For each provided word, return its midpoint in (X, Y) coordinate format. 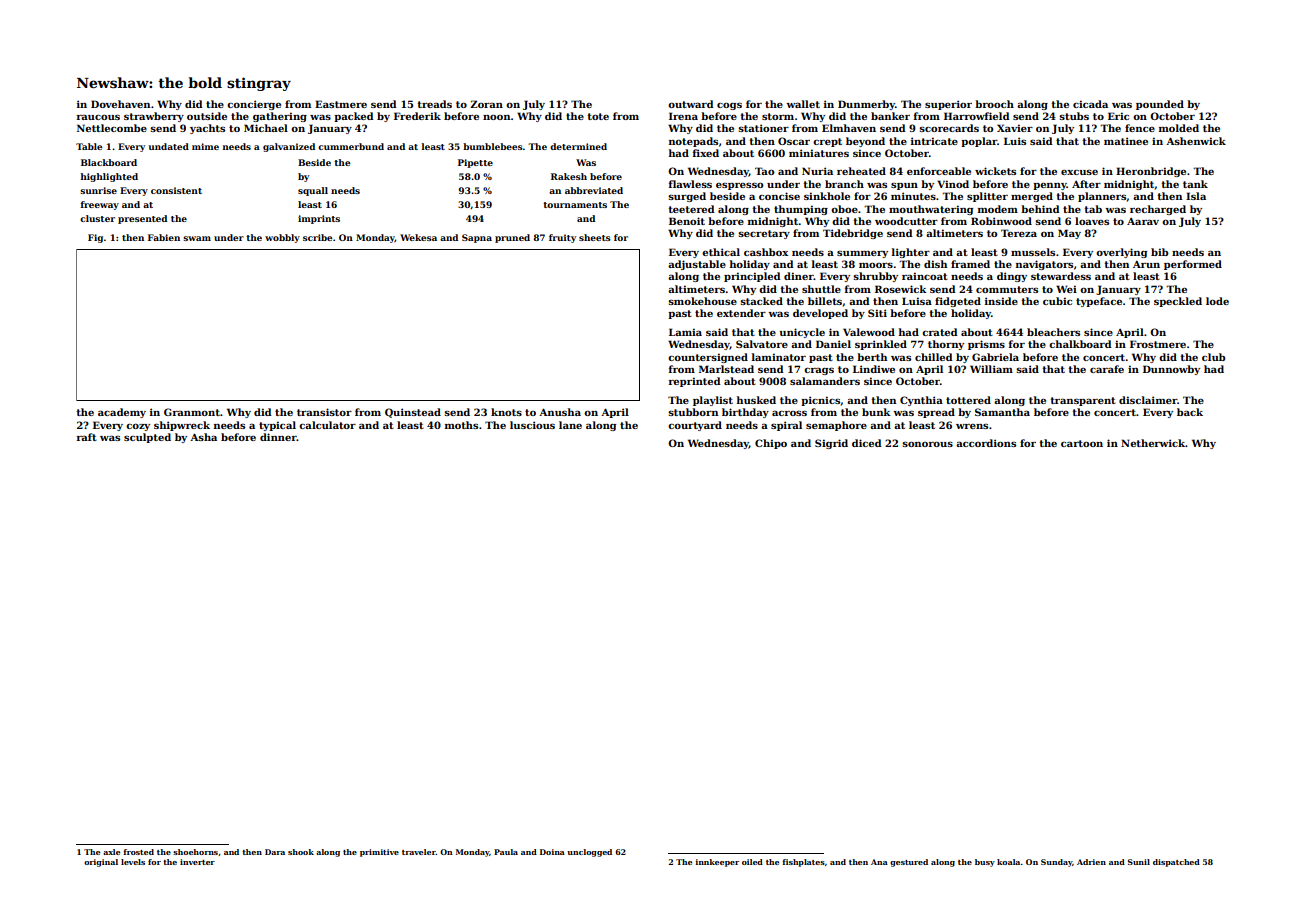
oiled (752, 862)
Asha (203, 437)
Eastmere (341, 104)
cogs (729, 106)
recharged (1158, 210)
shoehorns (195, 852)
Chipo (771, 444)
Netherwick (1153, 443)
